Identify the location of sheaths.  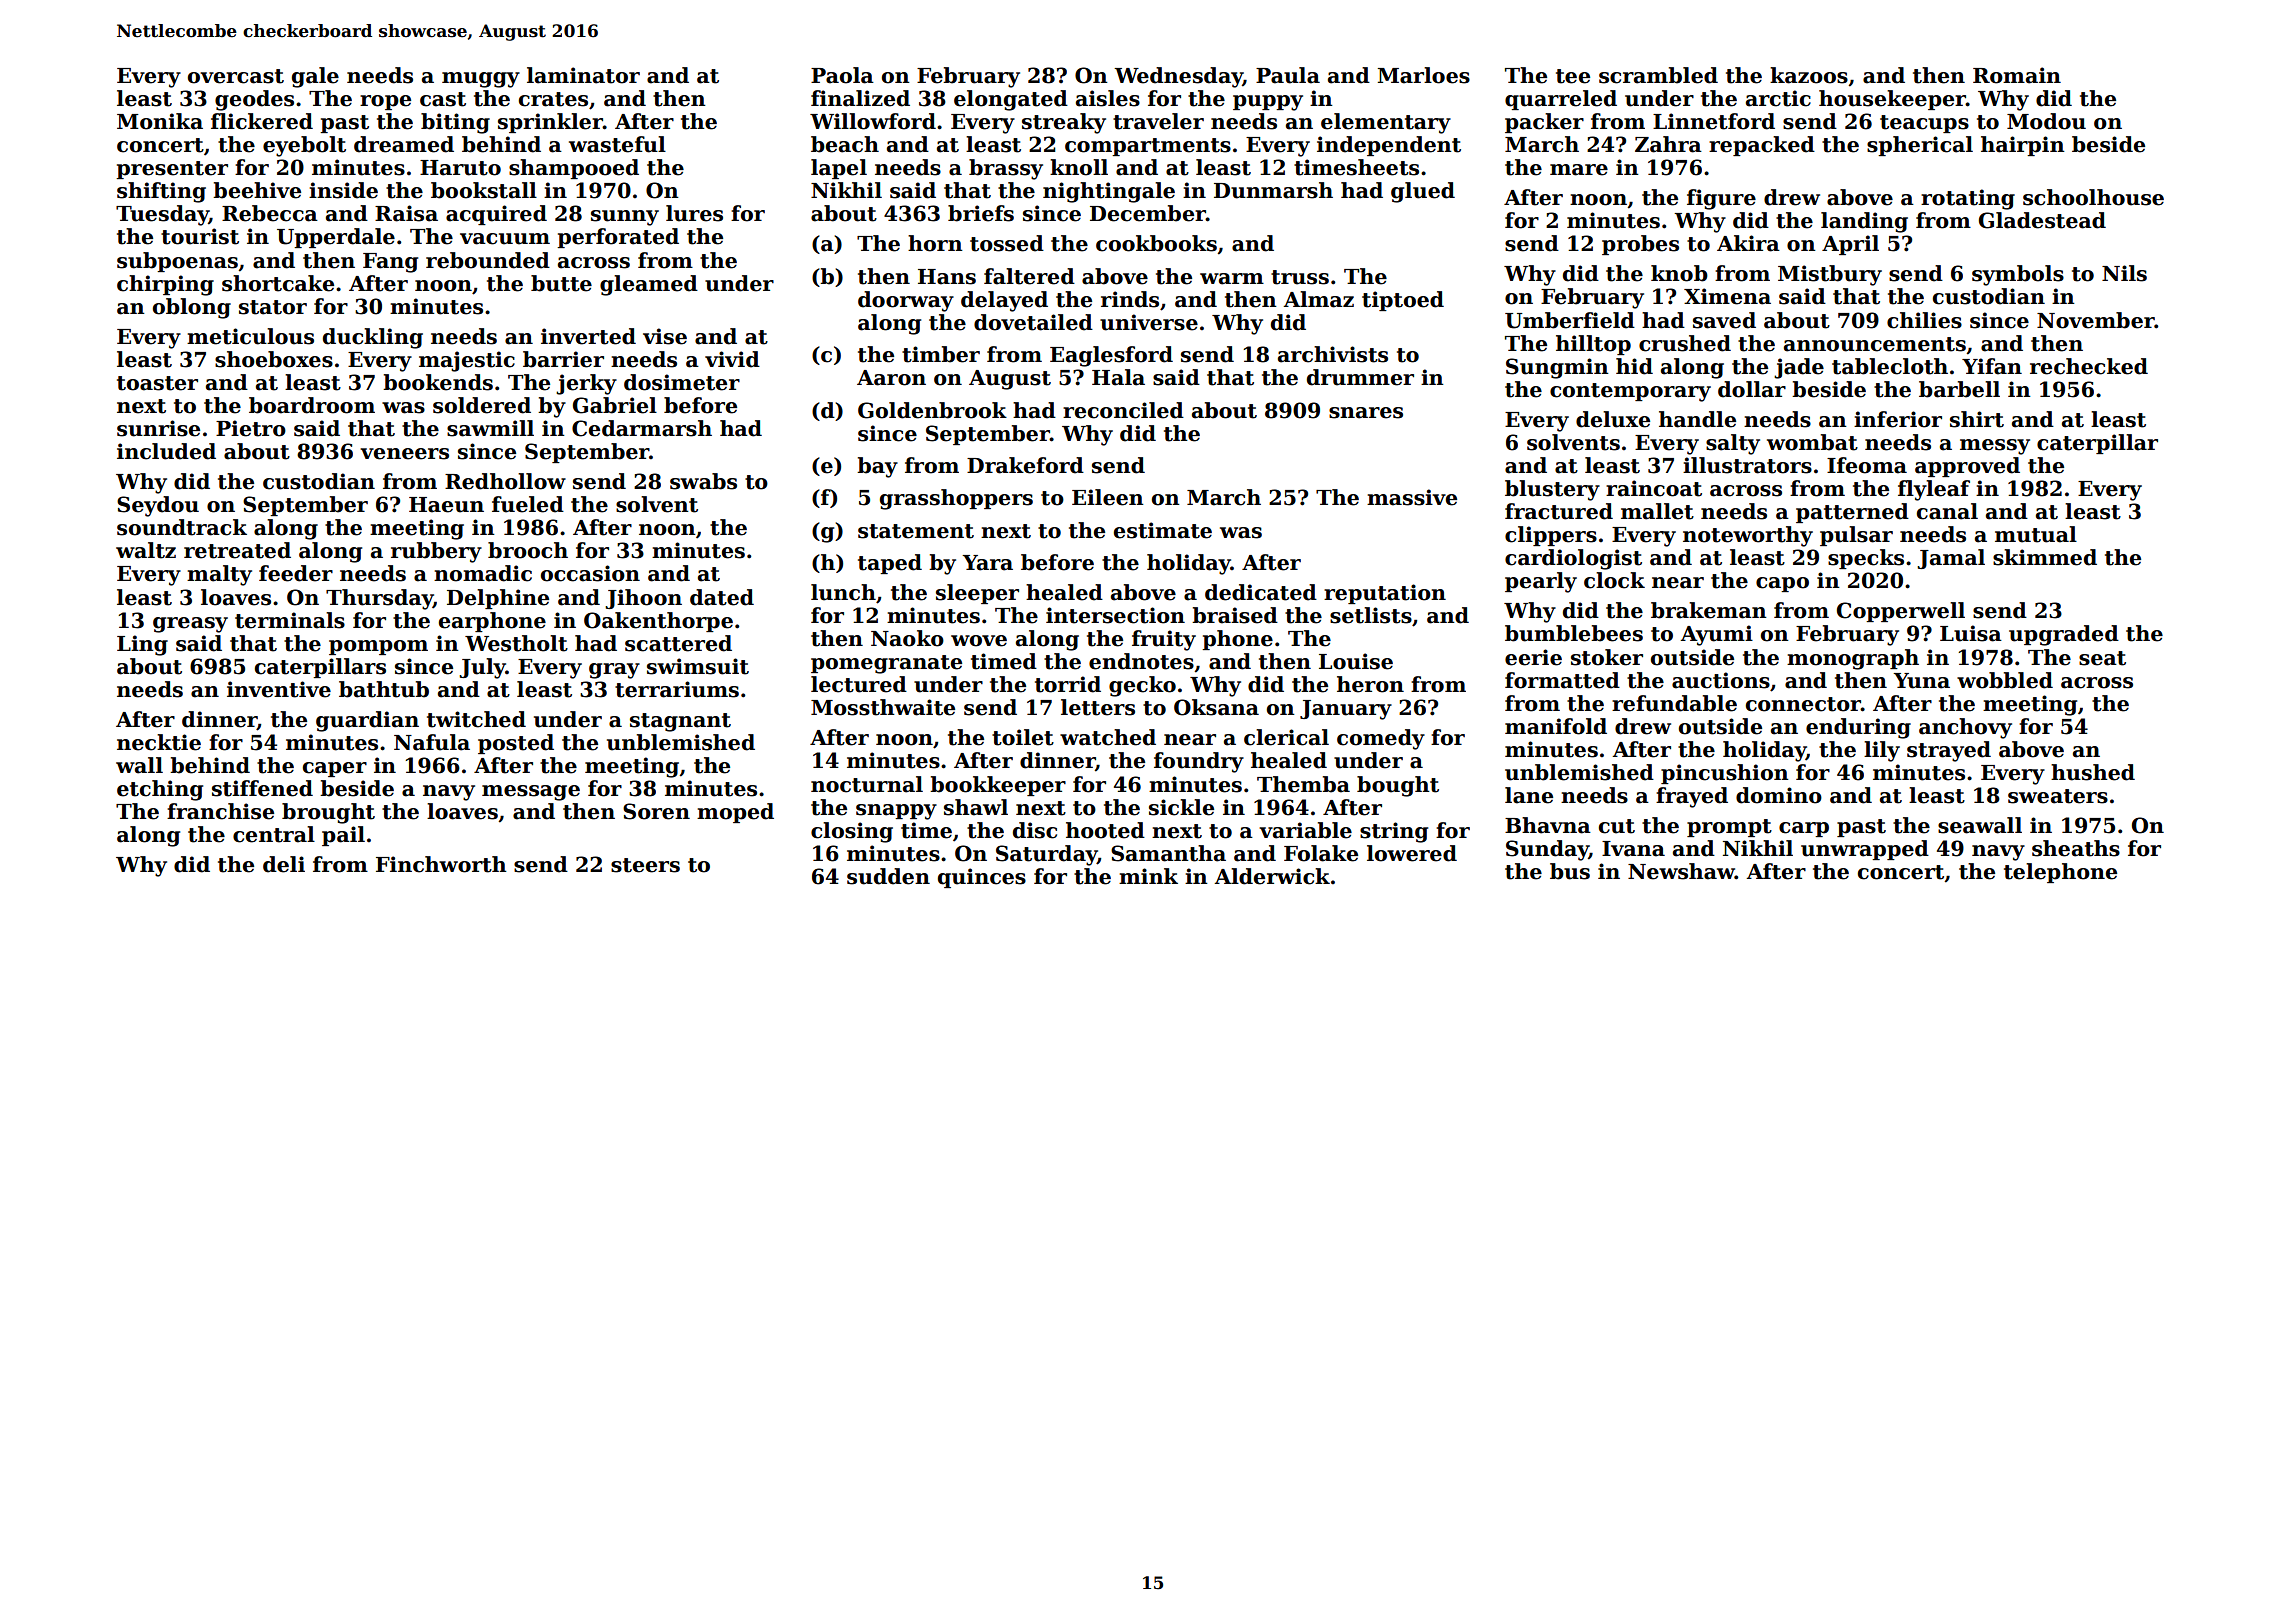
(2076, 848).
